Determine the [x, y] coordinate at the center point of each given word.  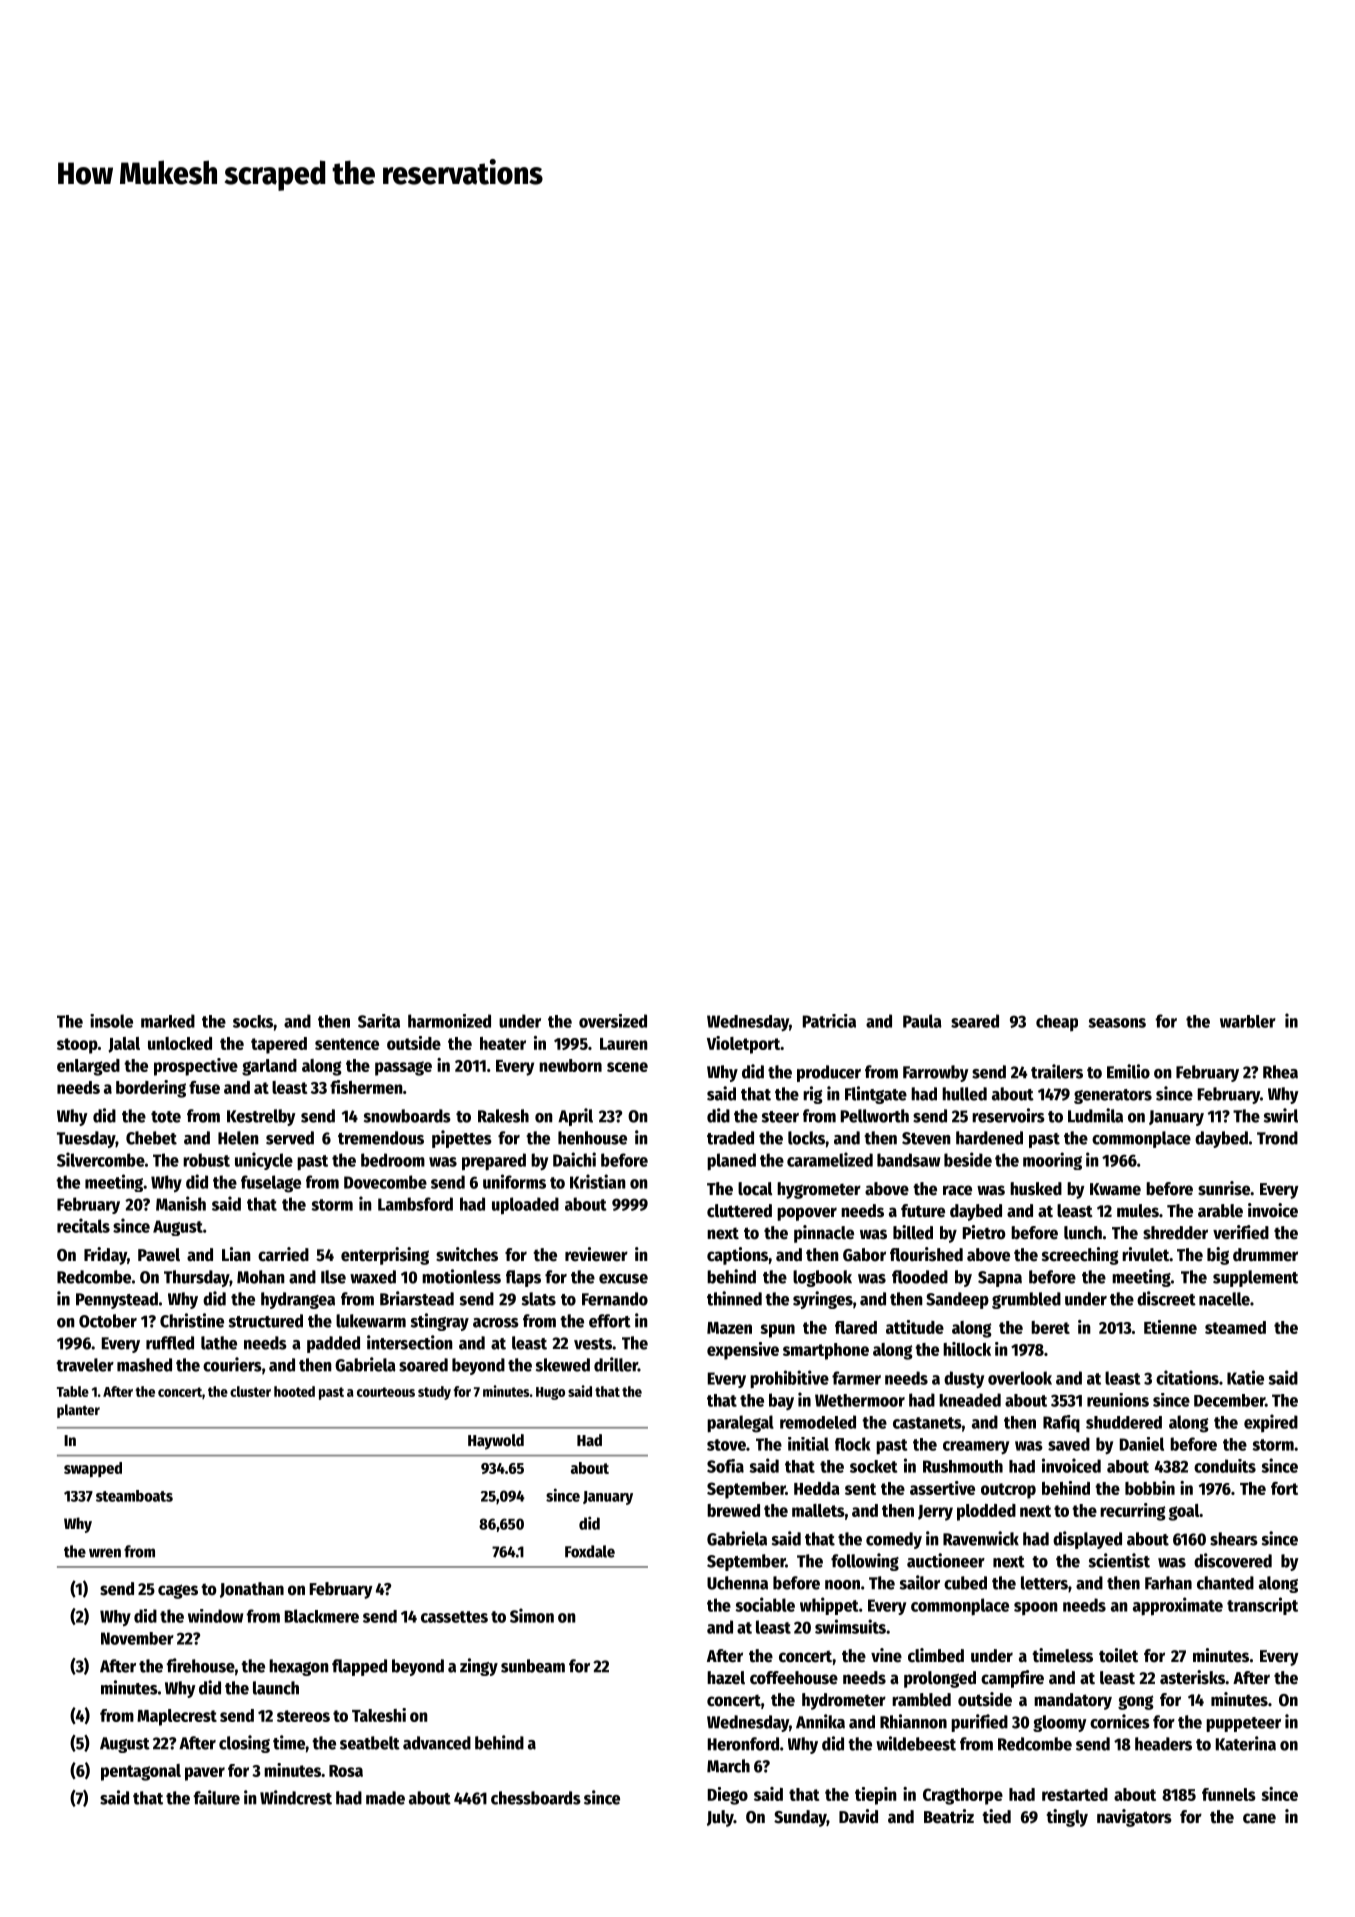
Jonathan [252, 1590]
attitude [915, 1327]
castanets [927, 1423]
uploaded [525, 1206]
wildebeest [916, 1743]
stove [726, 1445]
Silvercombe [101, 1159]
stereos [303, 1716]
